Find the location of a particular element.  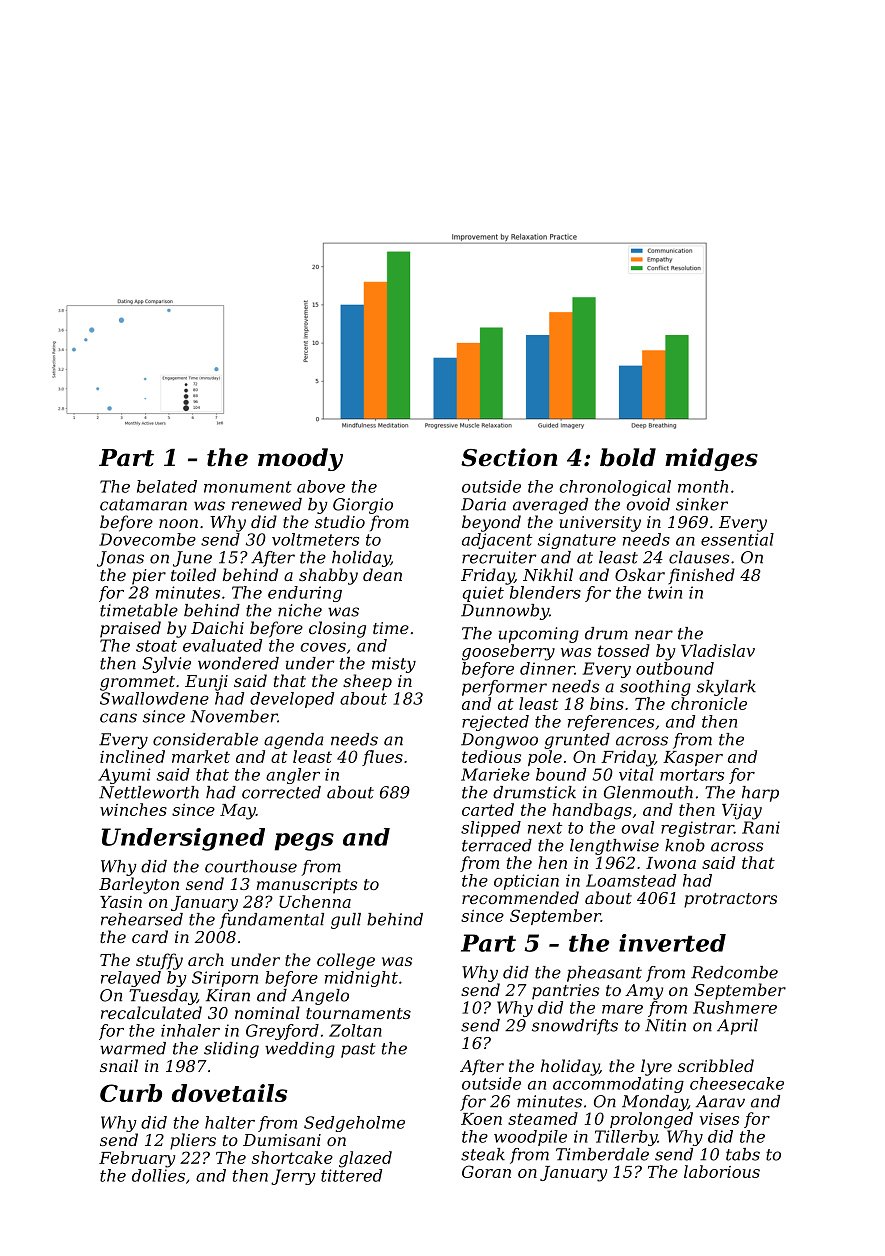

Glenmouth is located at coordinates (648, 792).
